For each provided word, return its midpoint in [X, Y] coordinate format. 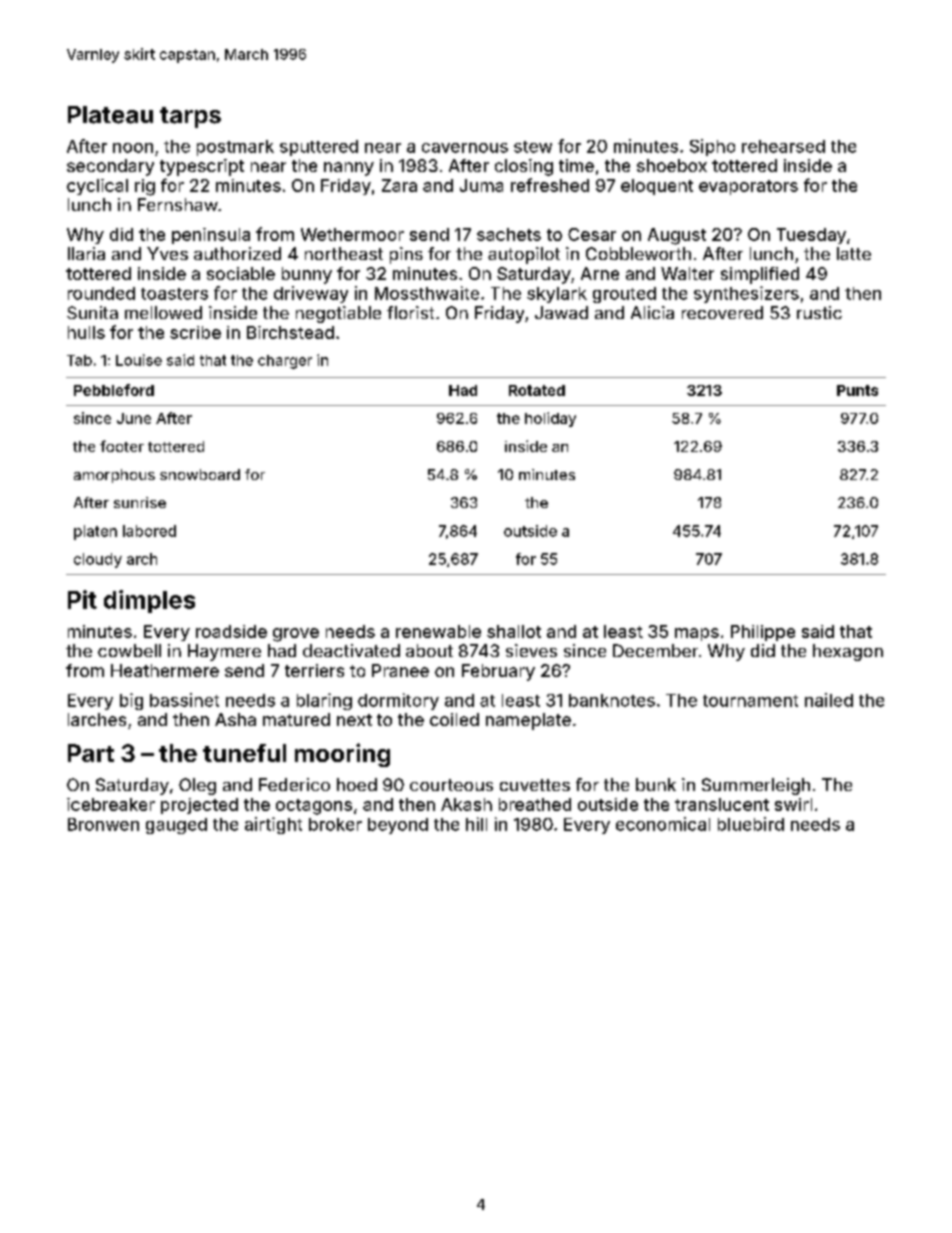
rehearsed [783, 146]
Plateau [110, 115]
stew [533, 147]
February [498, 672]
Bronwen [103, 824]
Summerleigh [756, 786]
